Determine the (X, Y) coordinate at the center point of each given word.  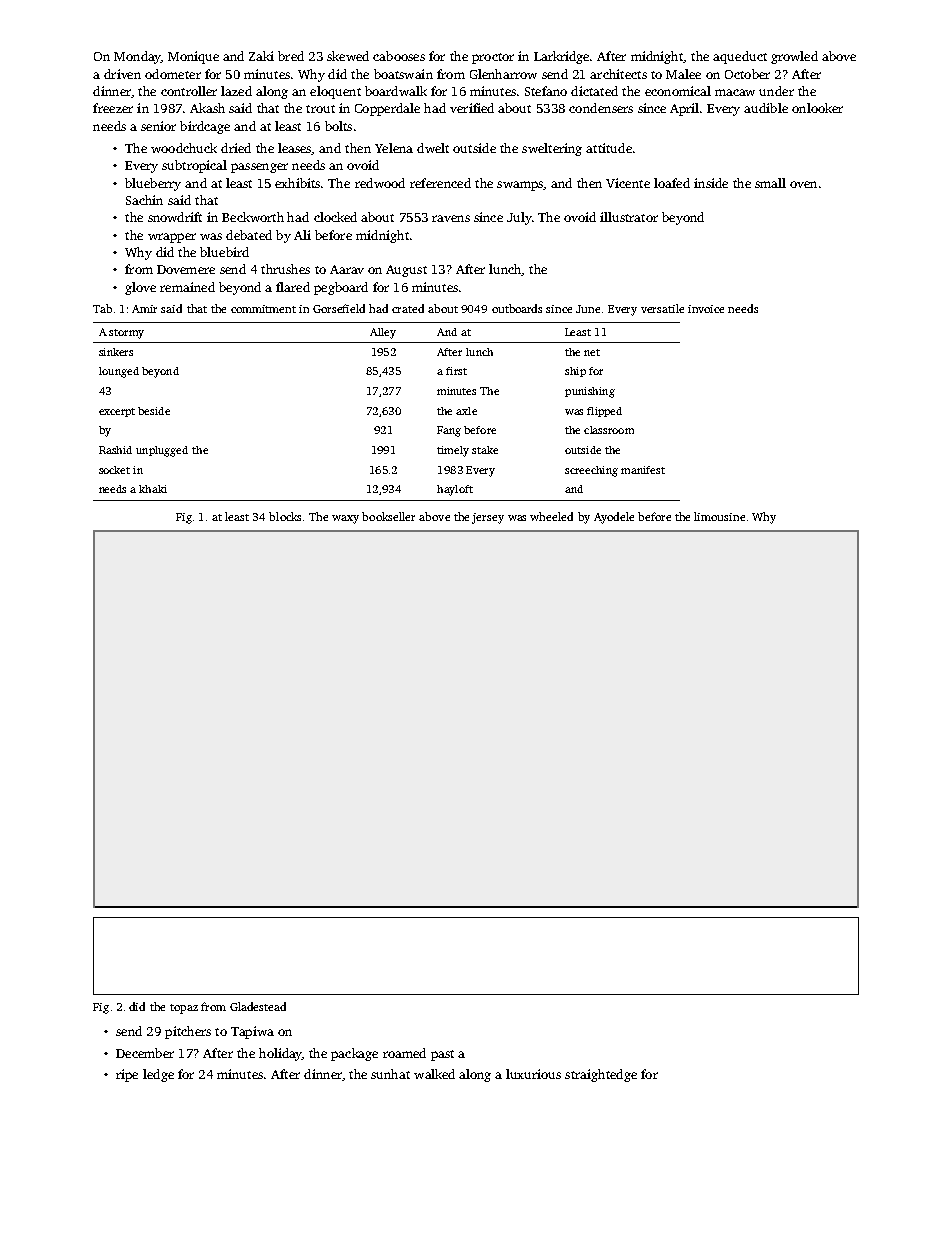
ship (575, 372)
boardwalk (396, 91)
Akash (207, 108)
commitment (263, 309)
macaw (735, 92)
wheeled (551, 516)
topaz (184, 1009)
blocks (285, 516)
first (456, 371)
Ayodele (614, 518)
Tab (102, 308)
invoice (706, 309)
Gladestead (258, 1006)
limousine (719, 516)
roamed (404, 1053)
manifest (643, 470)
